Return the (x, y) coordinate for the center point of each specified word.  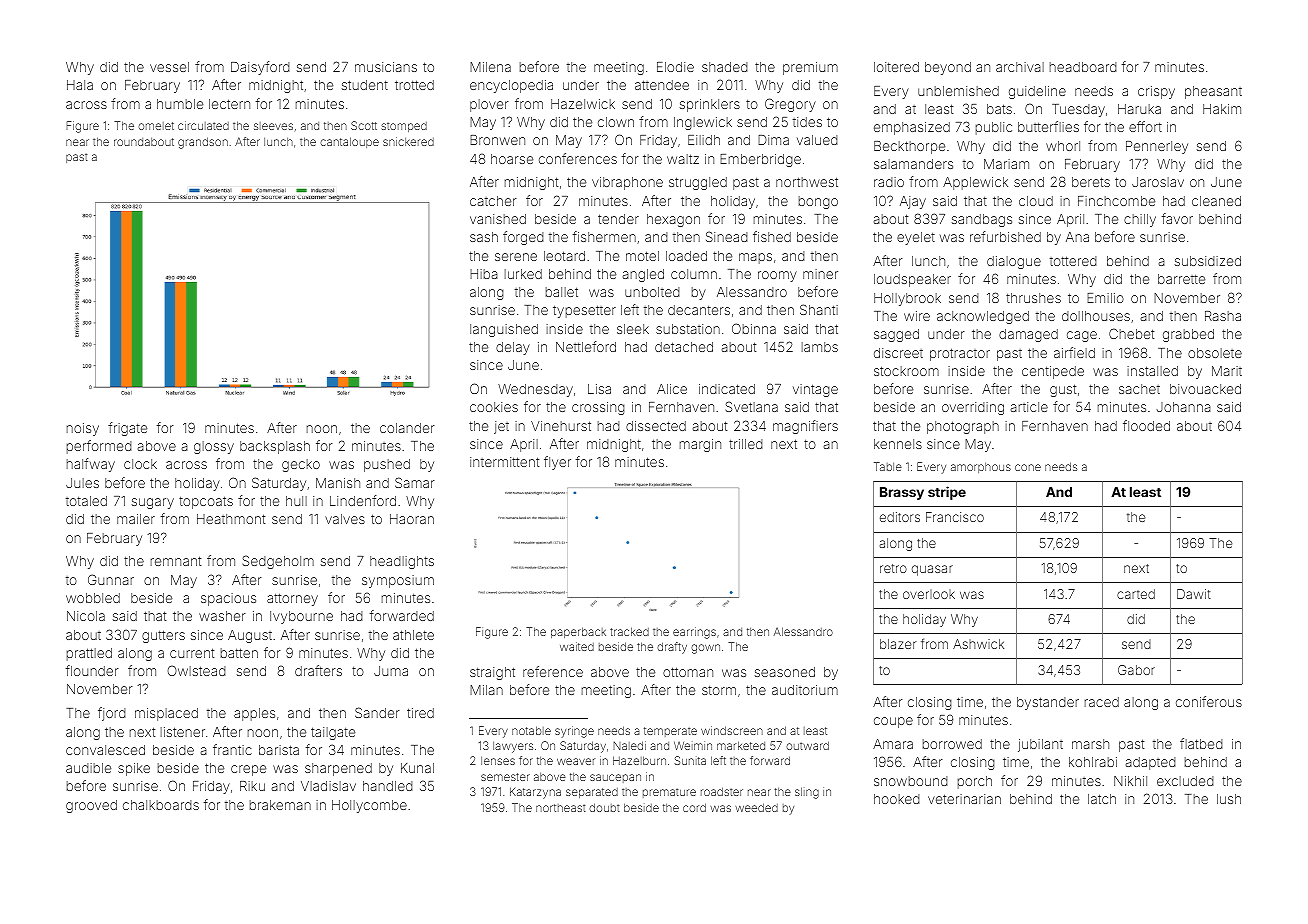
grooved (91, 806)
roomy (777, 276)
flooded (1146, 425)
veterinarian (964, 799)
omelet (156, 126)
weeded (756, 807)
